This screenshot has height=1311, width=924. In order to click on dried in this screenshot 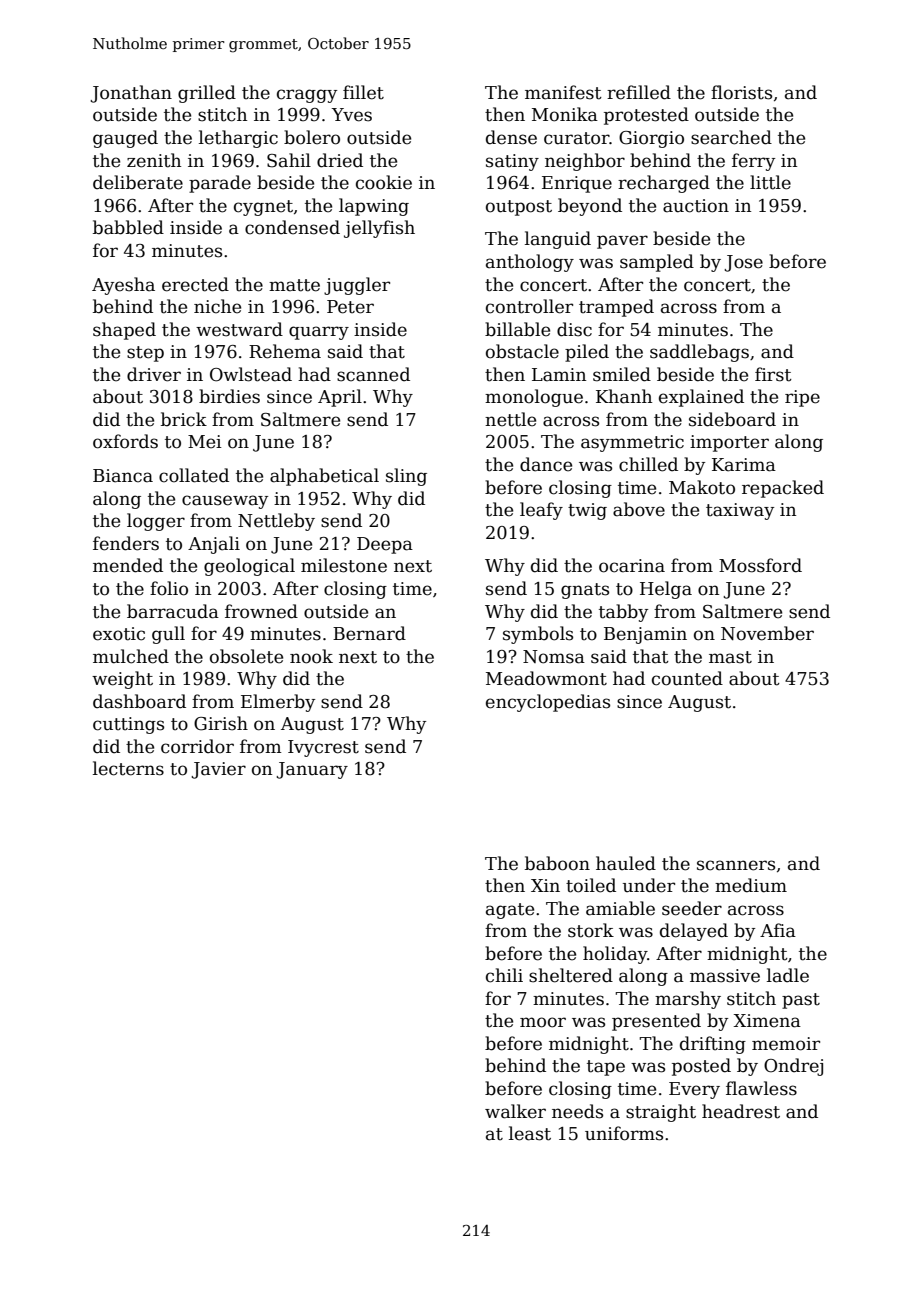, I will do `click(340, 160)`.
